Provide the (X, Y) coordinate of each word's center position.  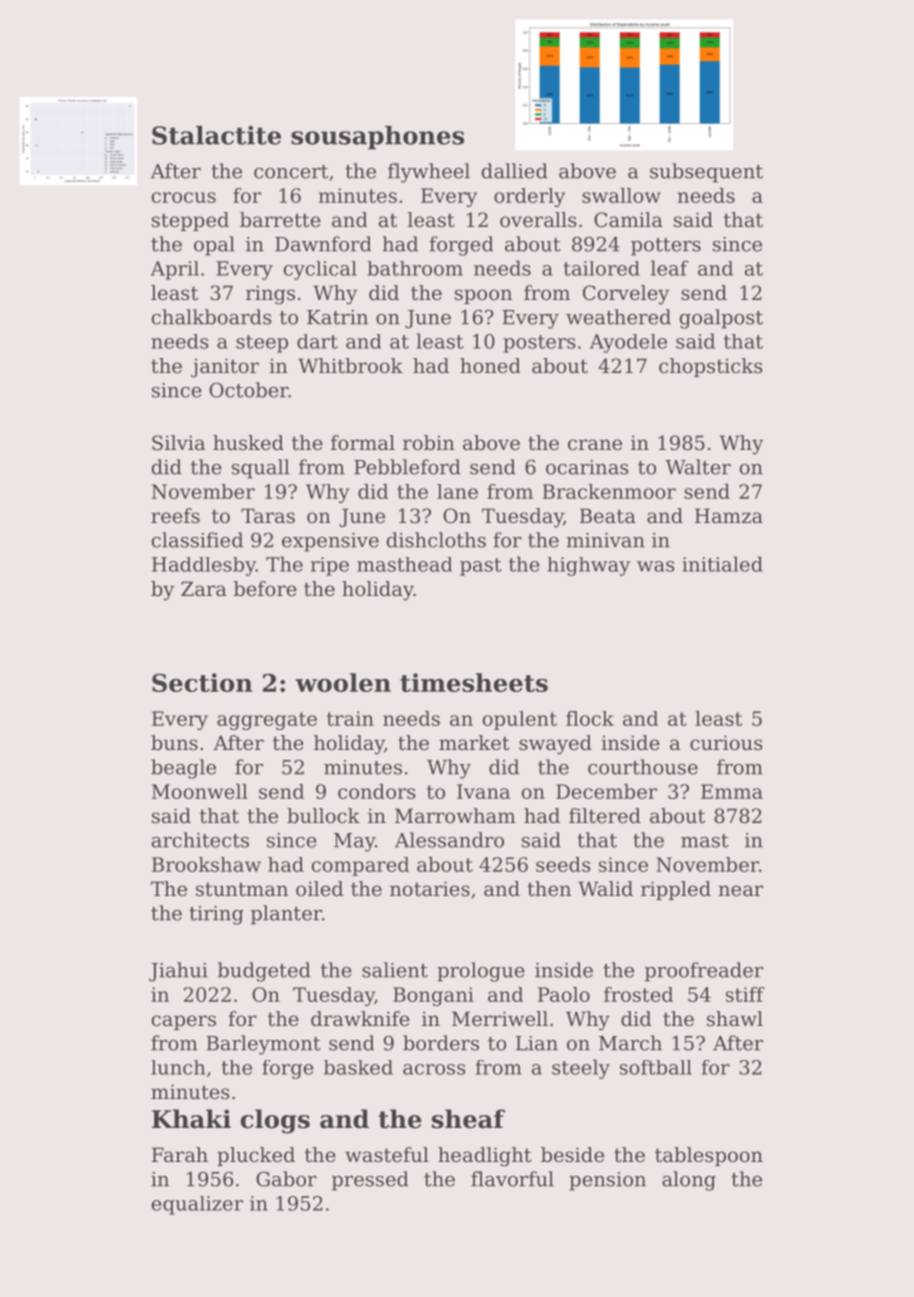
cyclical (320, 270)
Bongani (433, 996)
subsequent (706, 173)
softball (656, 1067)
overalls (538, 219)
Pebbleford (407, 467)
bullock (323, 816)
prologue (481, 972)
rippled (676, 890)
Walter (698, 467)
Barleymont (263, 1045)
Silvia (178, 443)
